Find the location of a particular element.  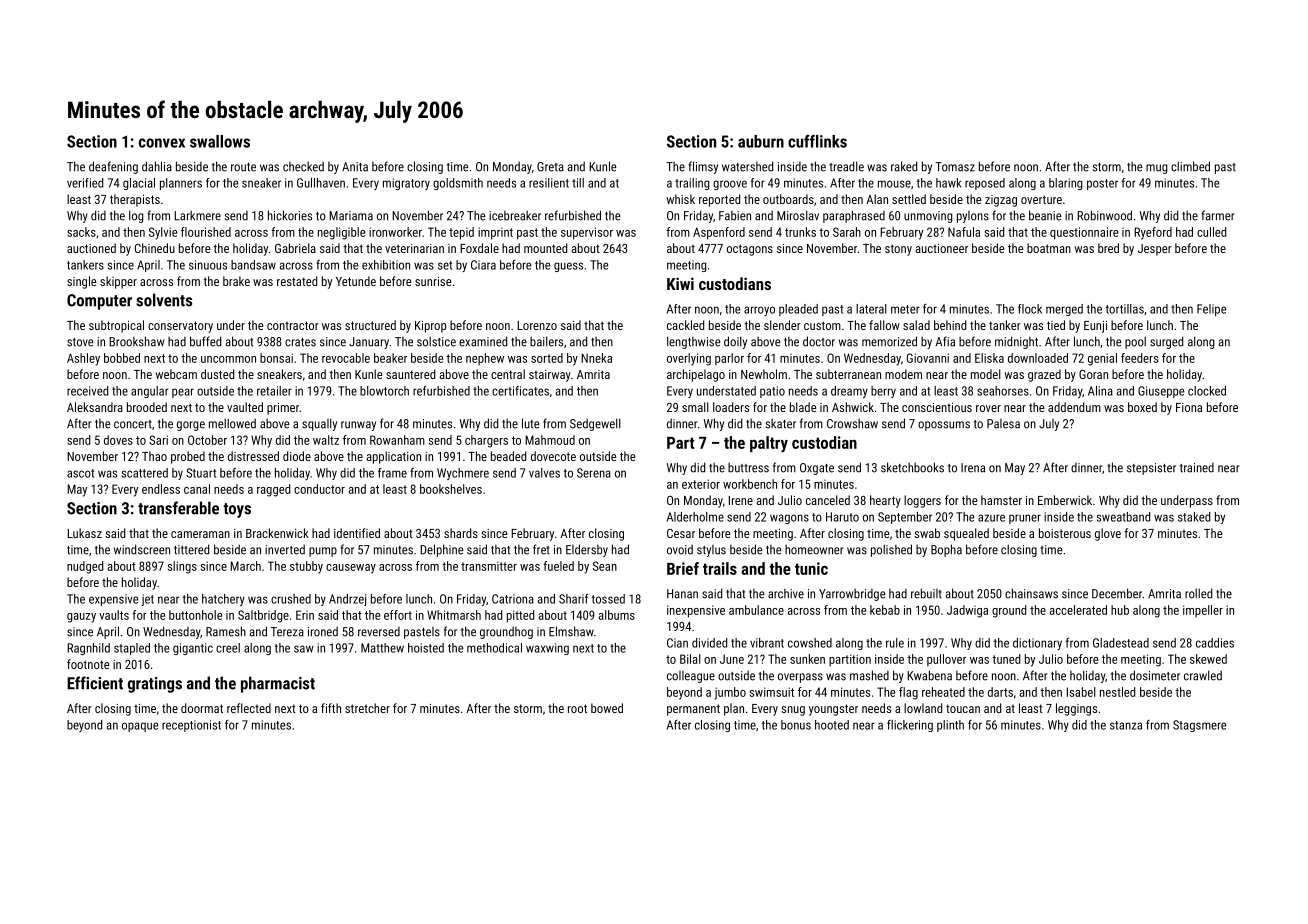

resilient is located at coordinates (549, 183).
